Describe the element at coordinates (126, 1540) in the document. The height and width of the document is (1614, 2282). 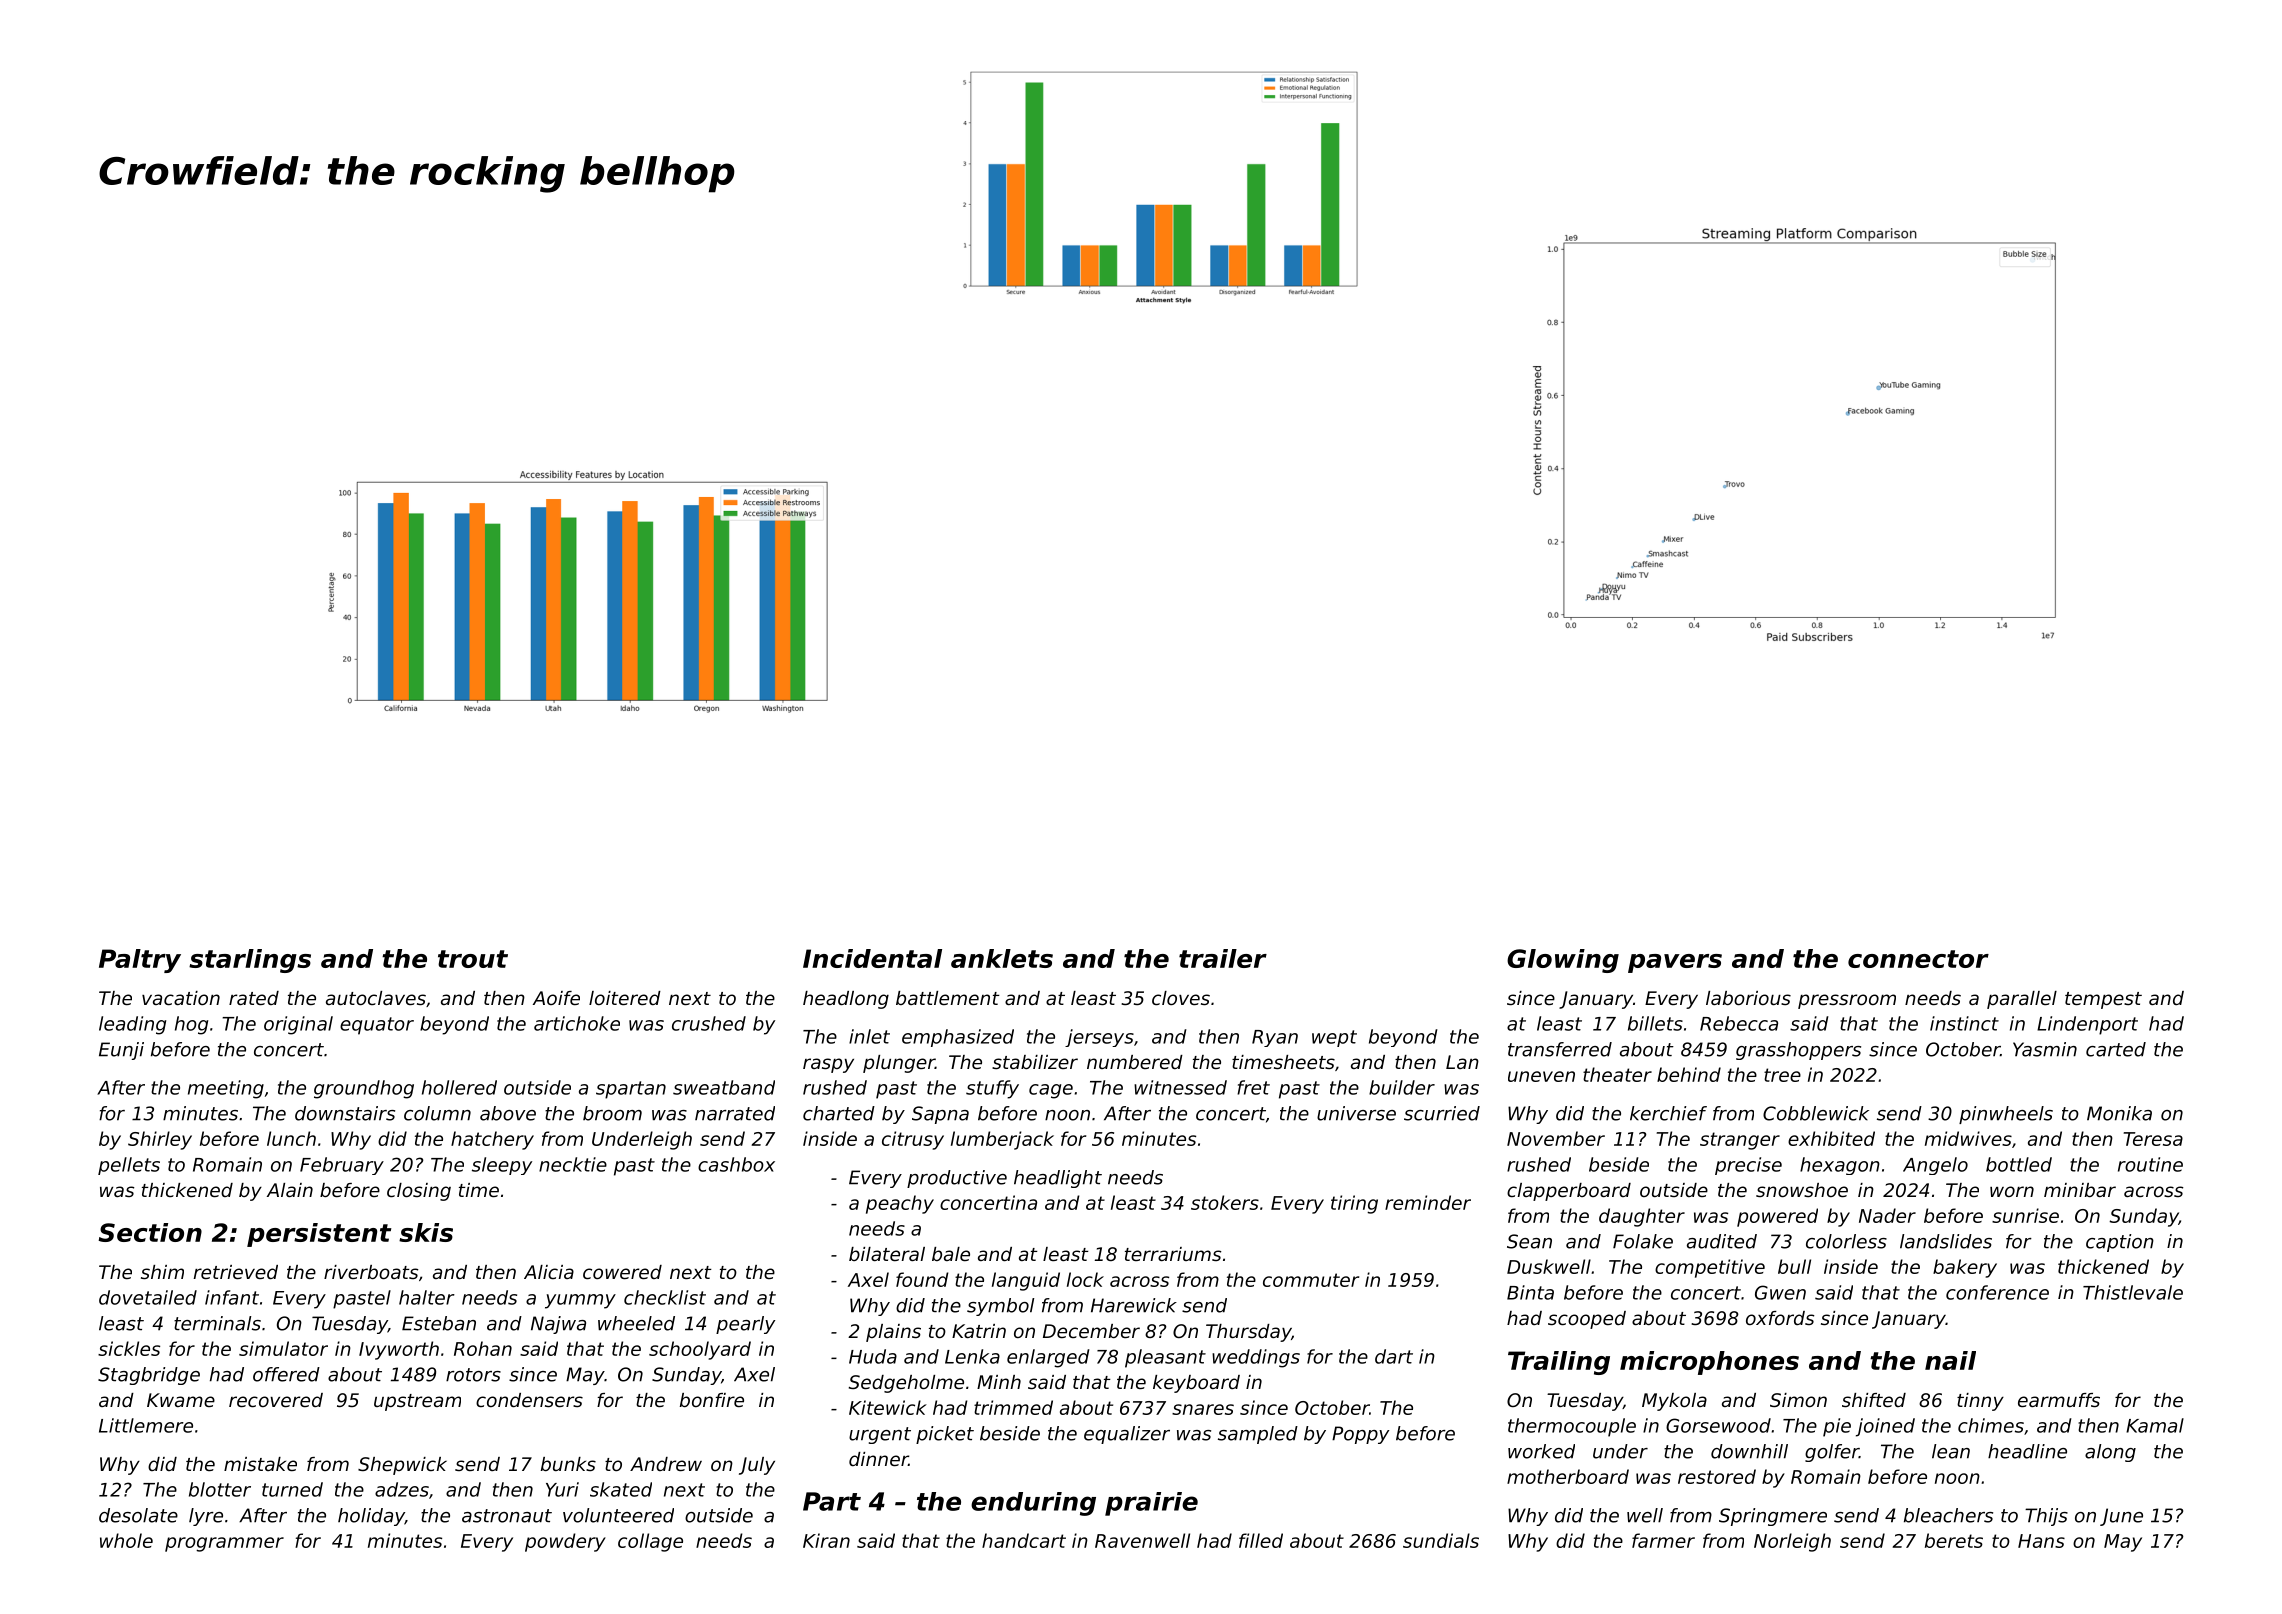
I see `whole` at that location.
